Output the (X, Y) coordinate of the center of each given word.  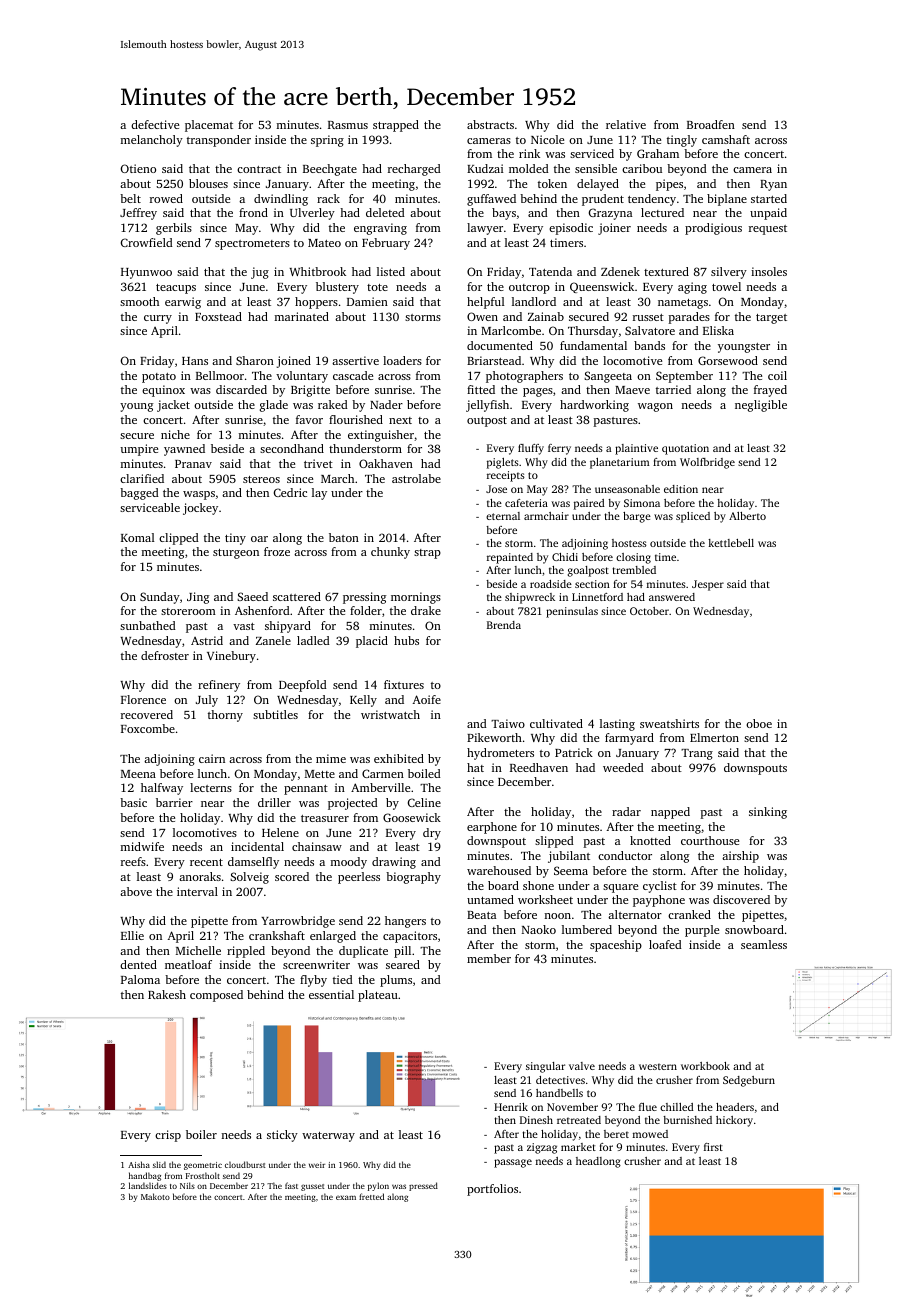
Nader (386, 404)
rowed (166, 198)
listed (391, 271)
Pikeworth (494, 737)
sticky (282, 1136)
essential (331, 994)
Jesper (708, 585)
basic (133, 802)
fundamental (593, 345)
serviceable (150, 507)
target (771, 319)
